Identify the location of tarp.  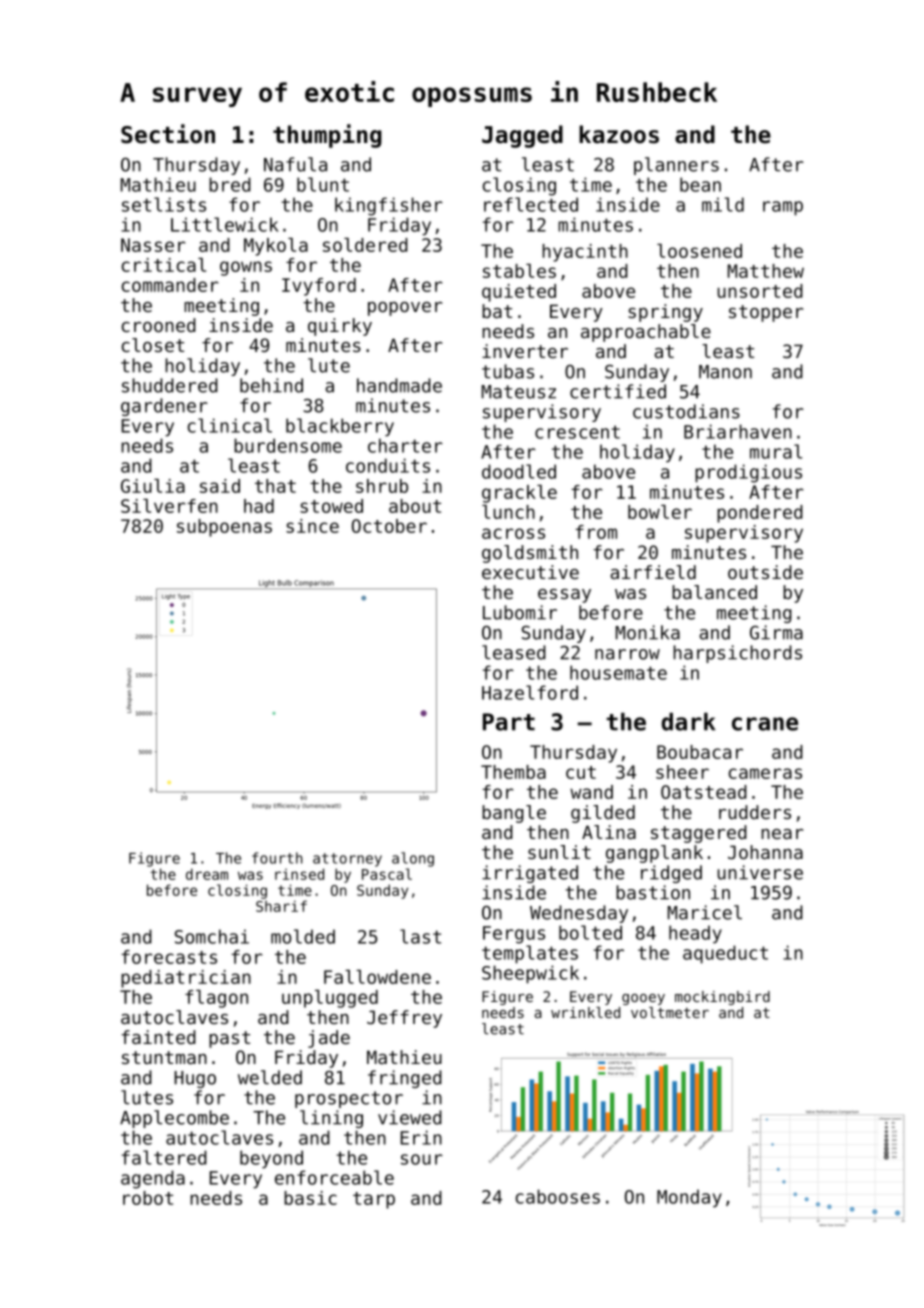
(374, 1200).
